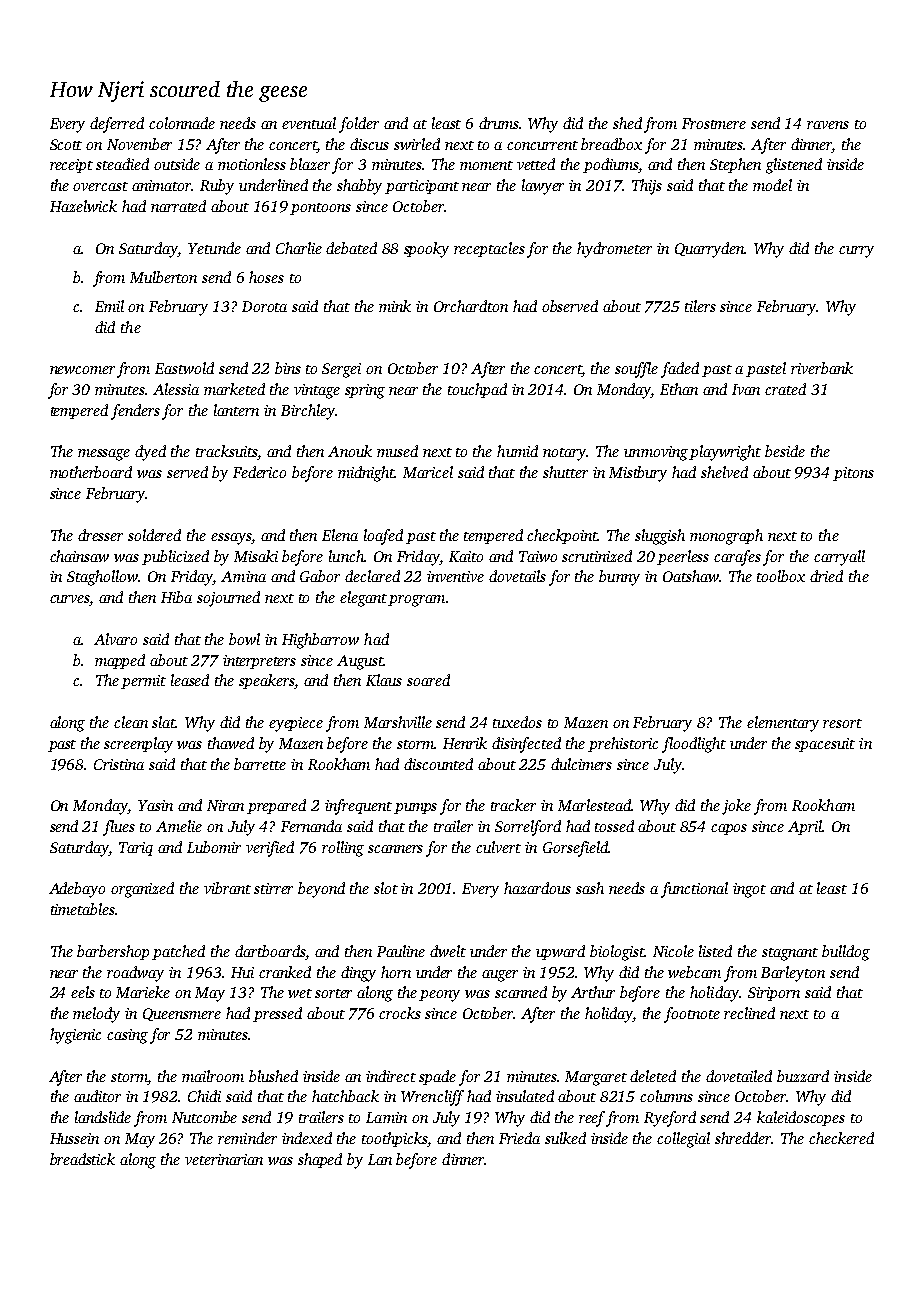 This image has width=924, height=1314. What do you see at coordinates (525, 1096) in the image?
I see `insulated` at bounding box center [525, 1096].
